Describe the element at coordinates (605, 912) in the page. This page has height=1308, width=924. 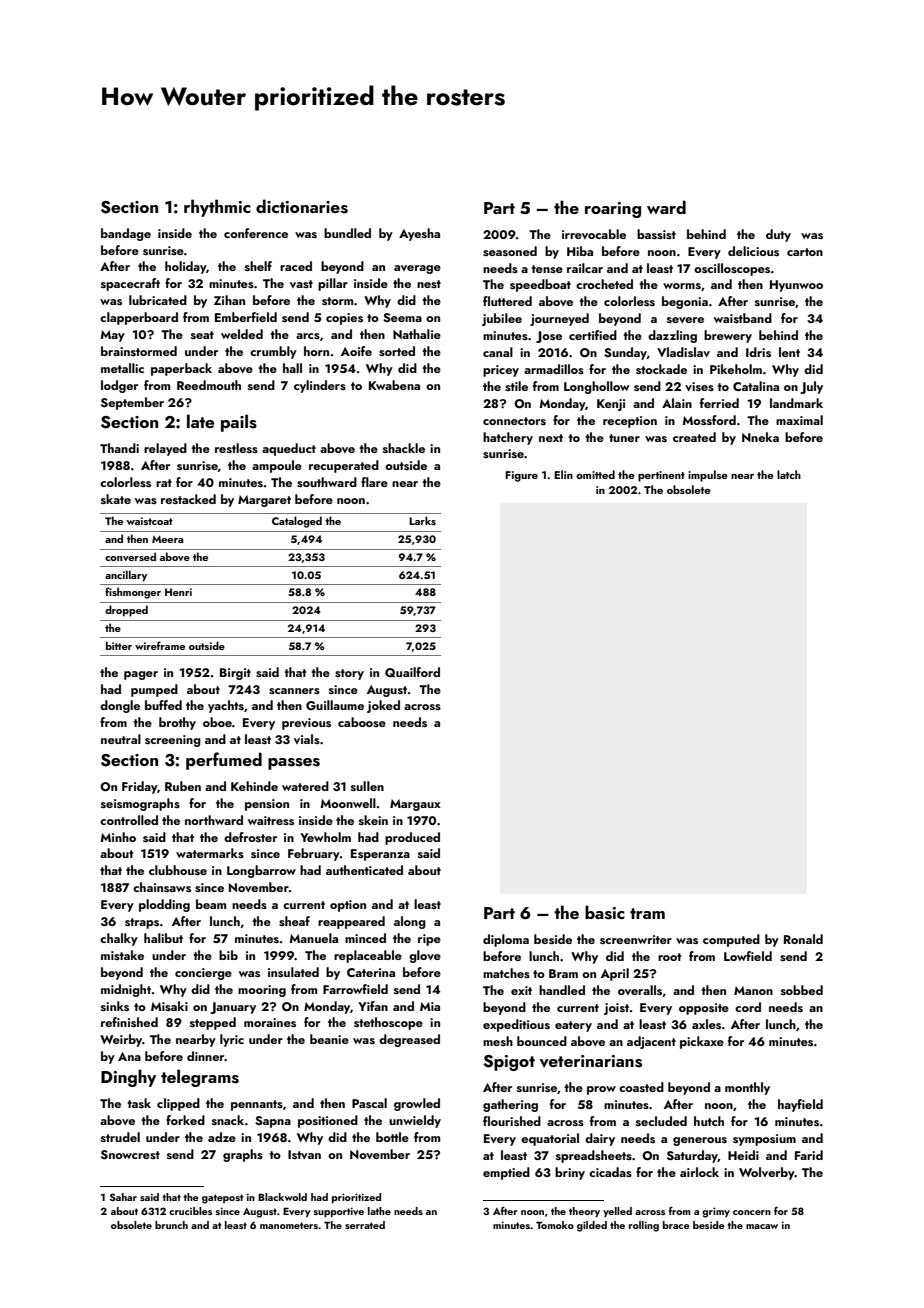
I see `basic` at that location.
